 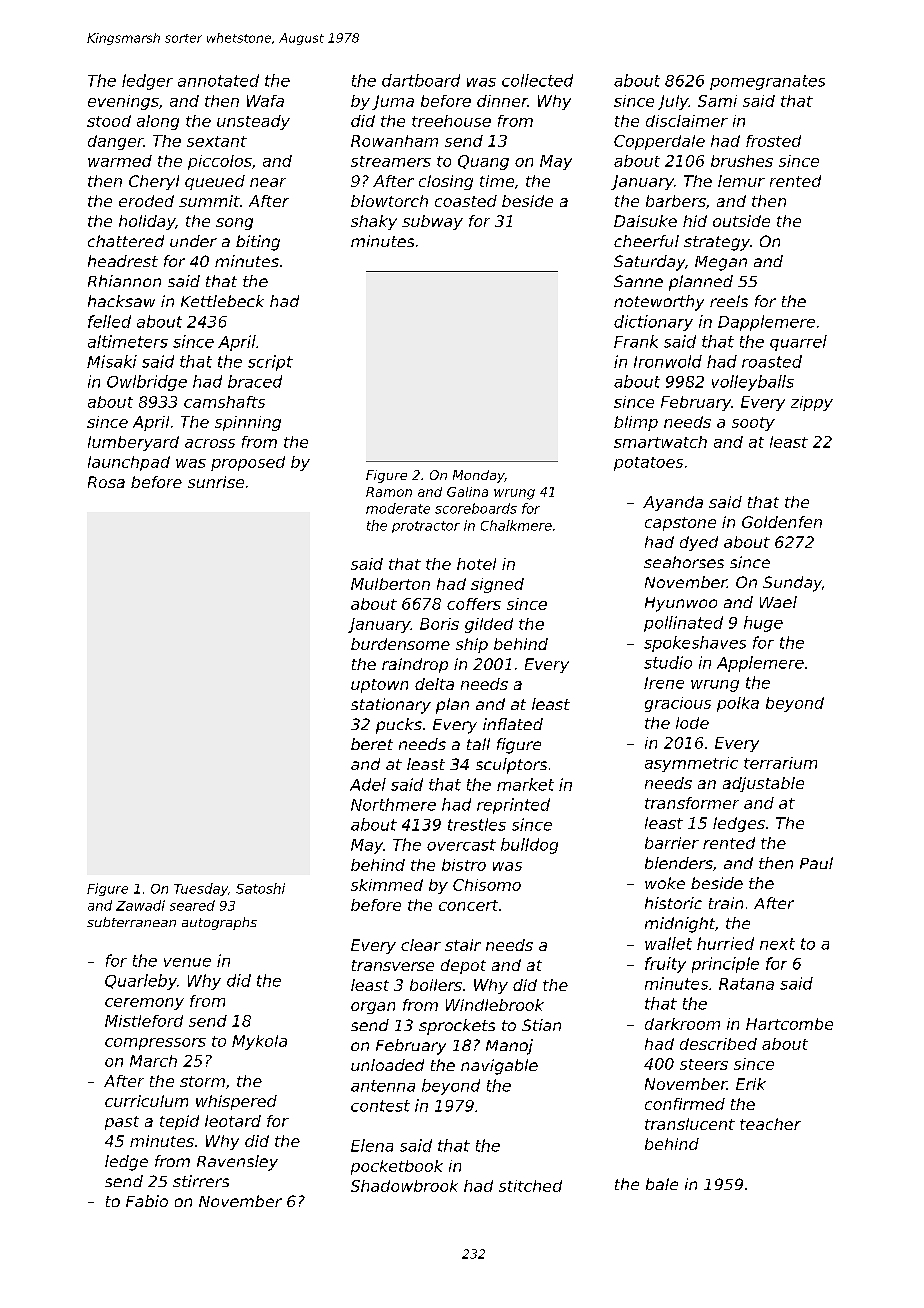 I want to click on lode, so click(x=692, y=723).
